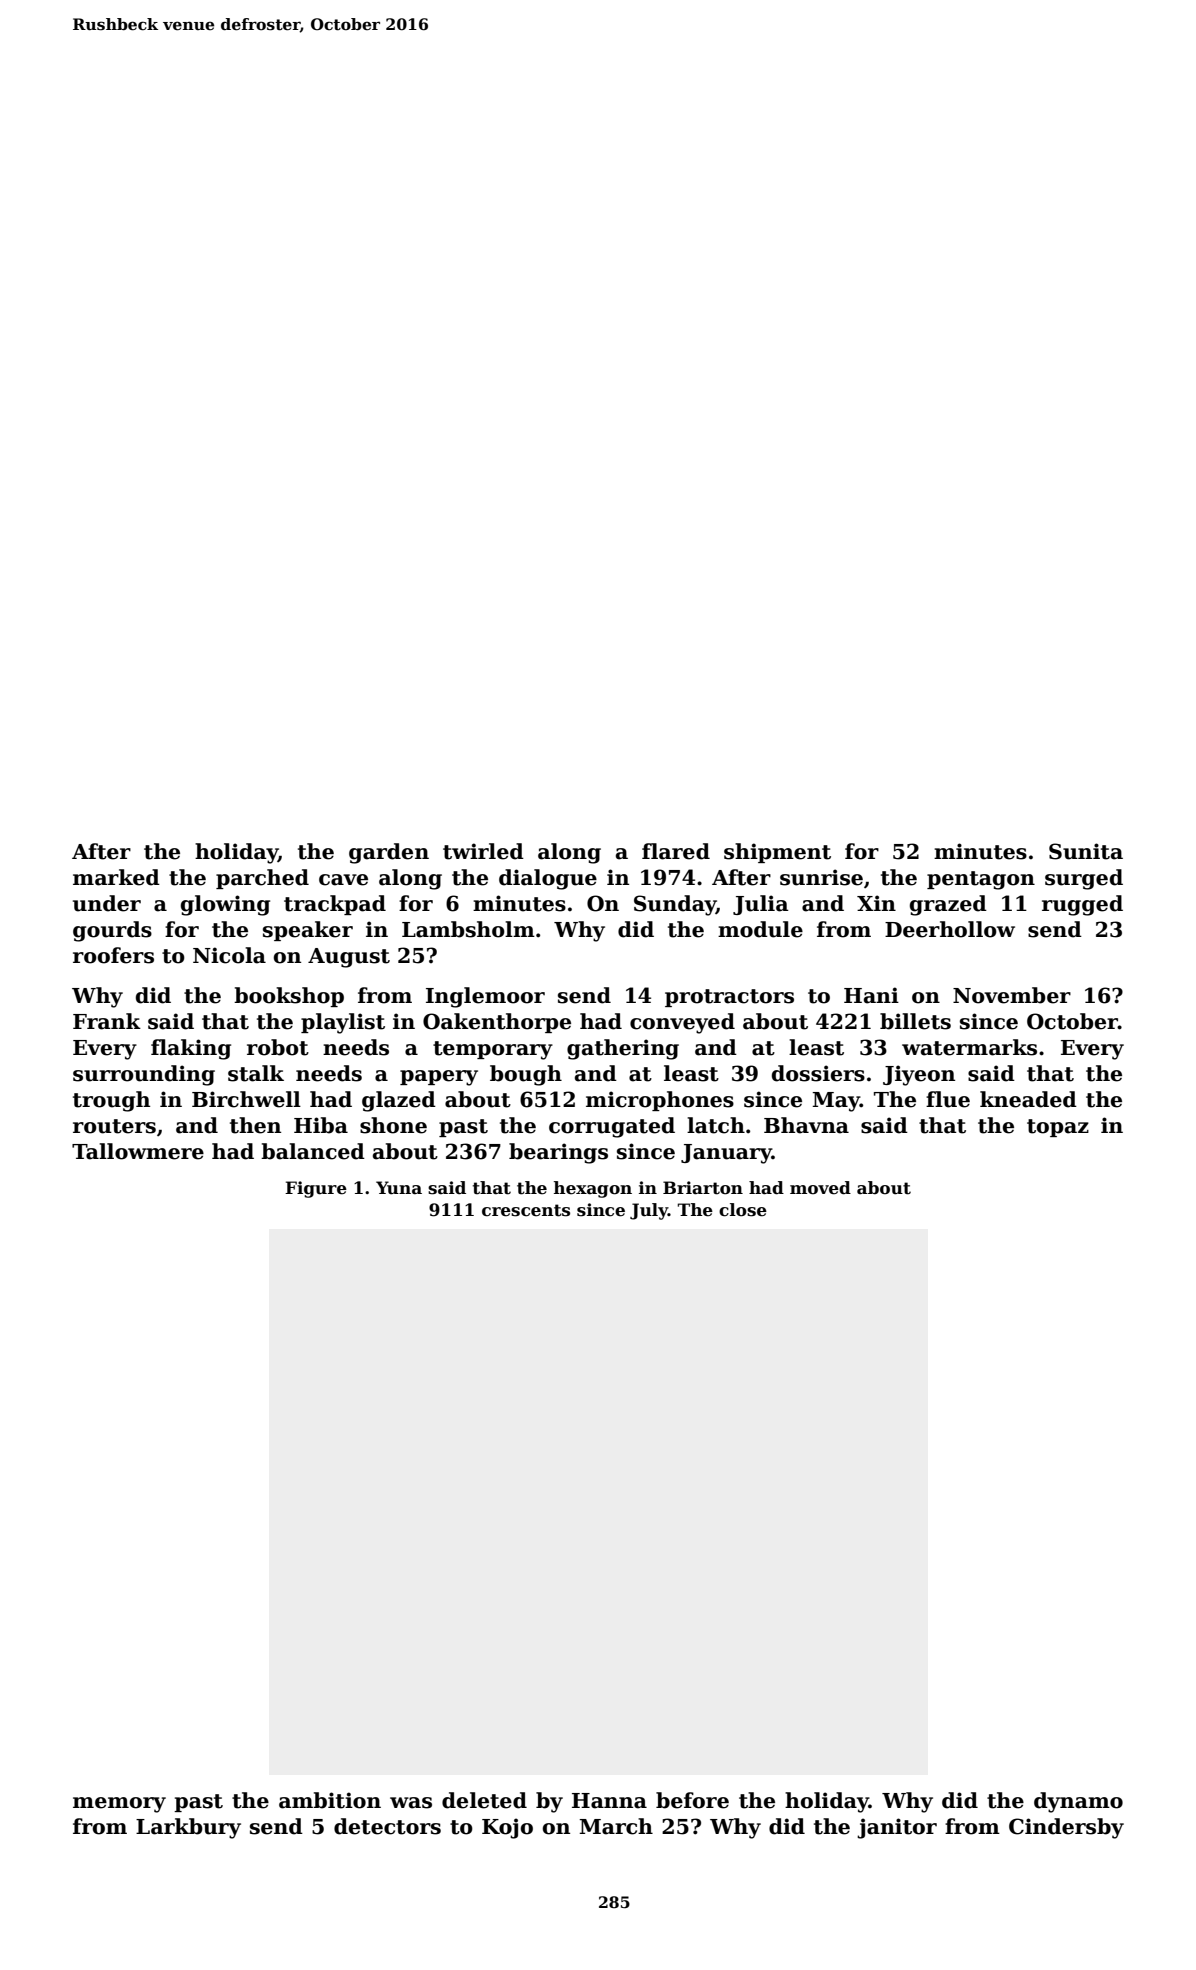 The width and height of the screenshot is (1196, 1970). I want to click on Figure, so click(316, 1189).
